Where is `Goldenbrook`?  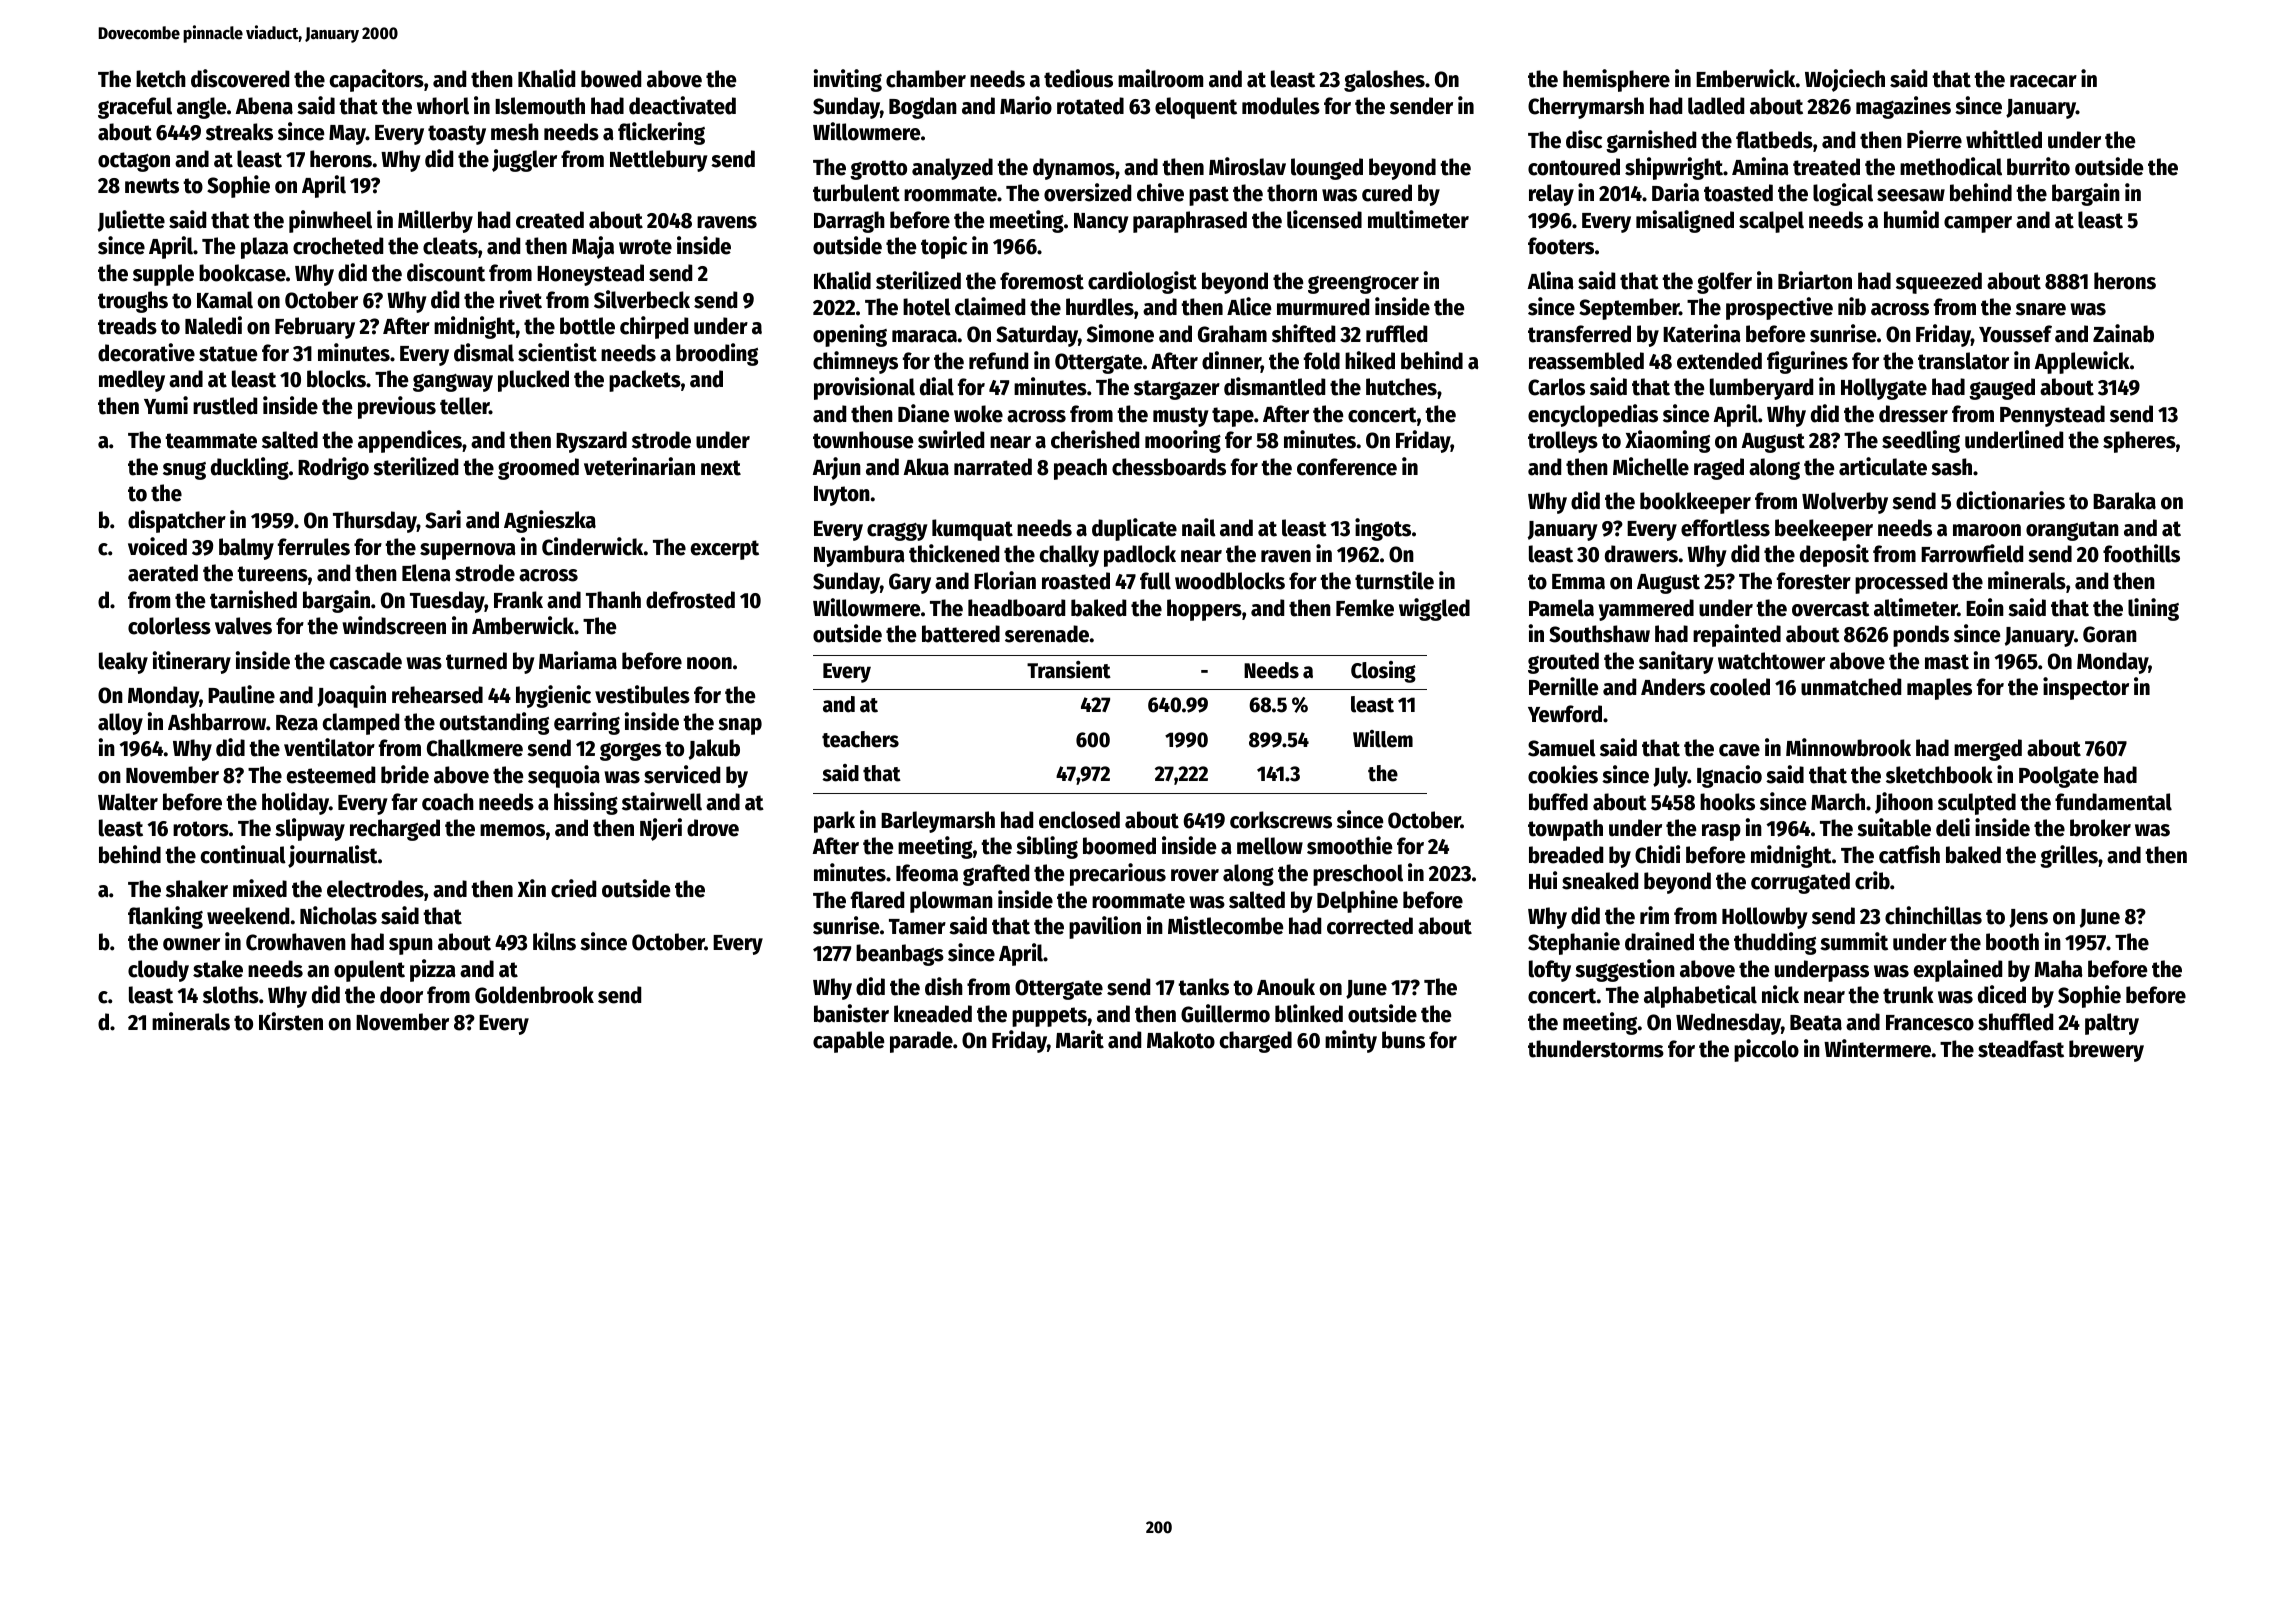 Goldenbrook is located at coordinates (534, 995).
